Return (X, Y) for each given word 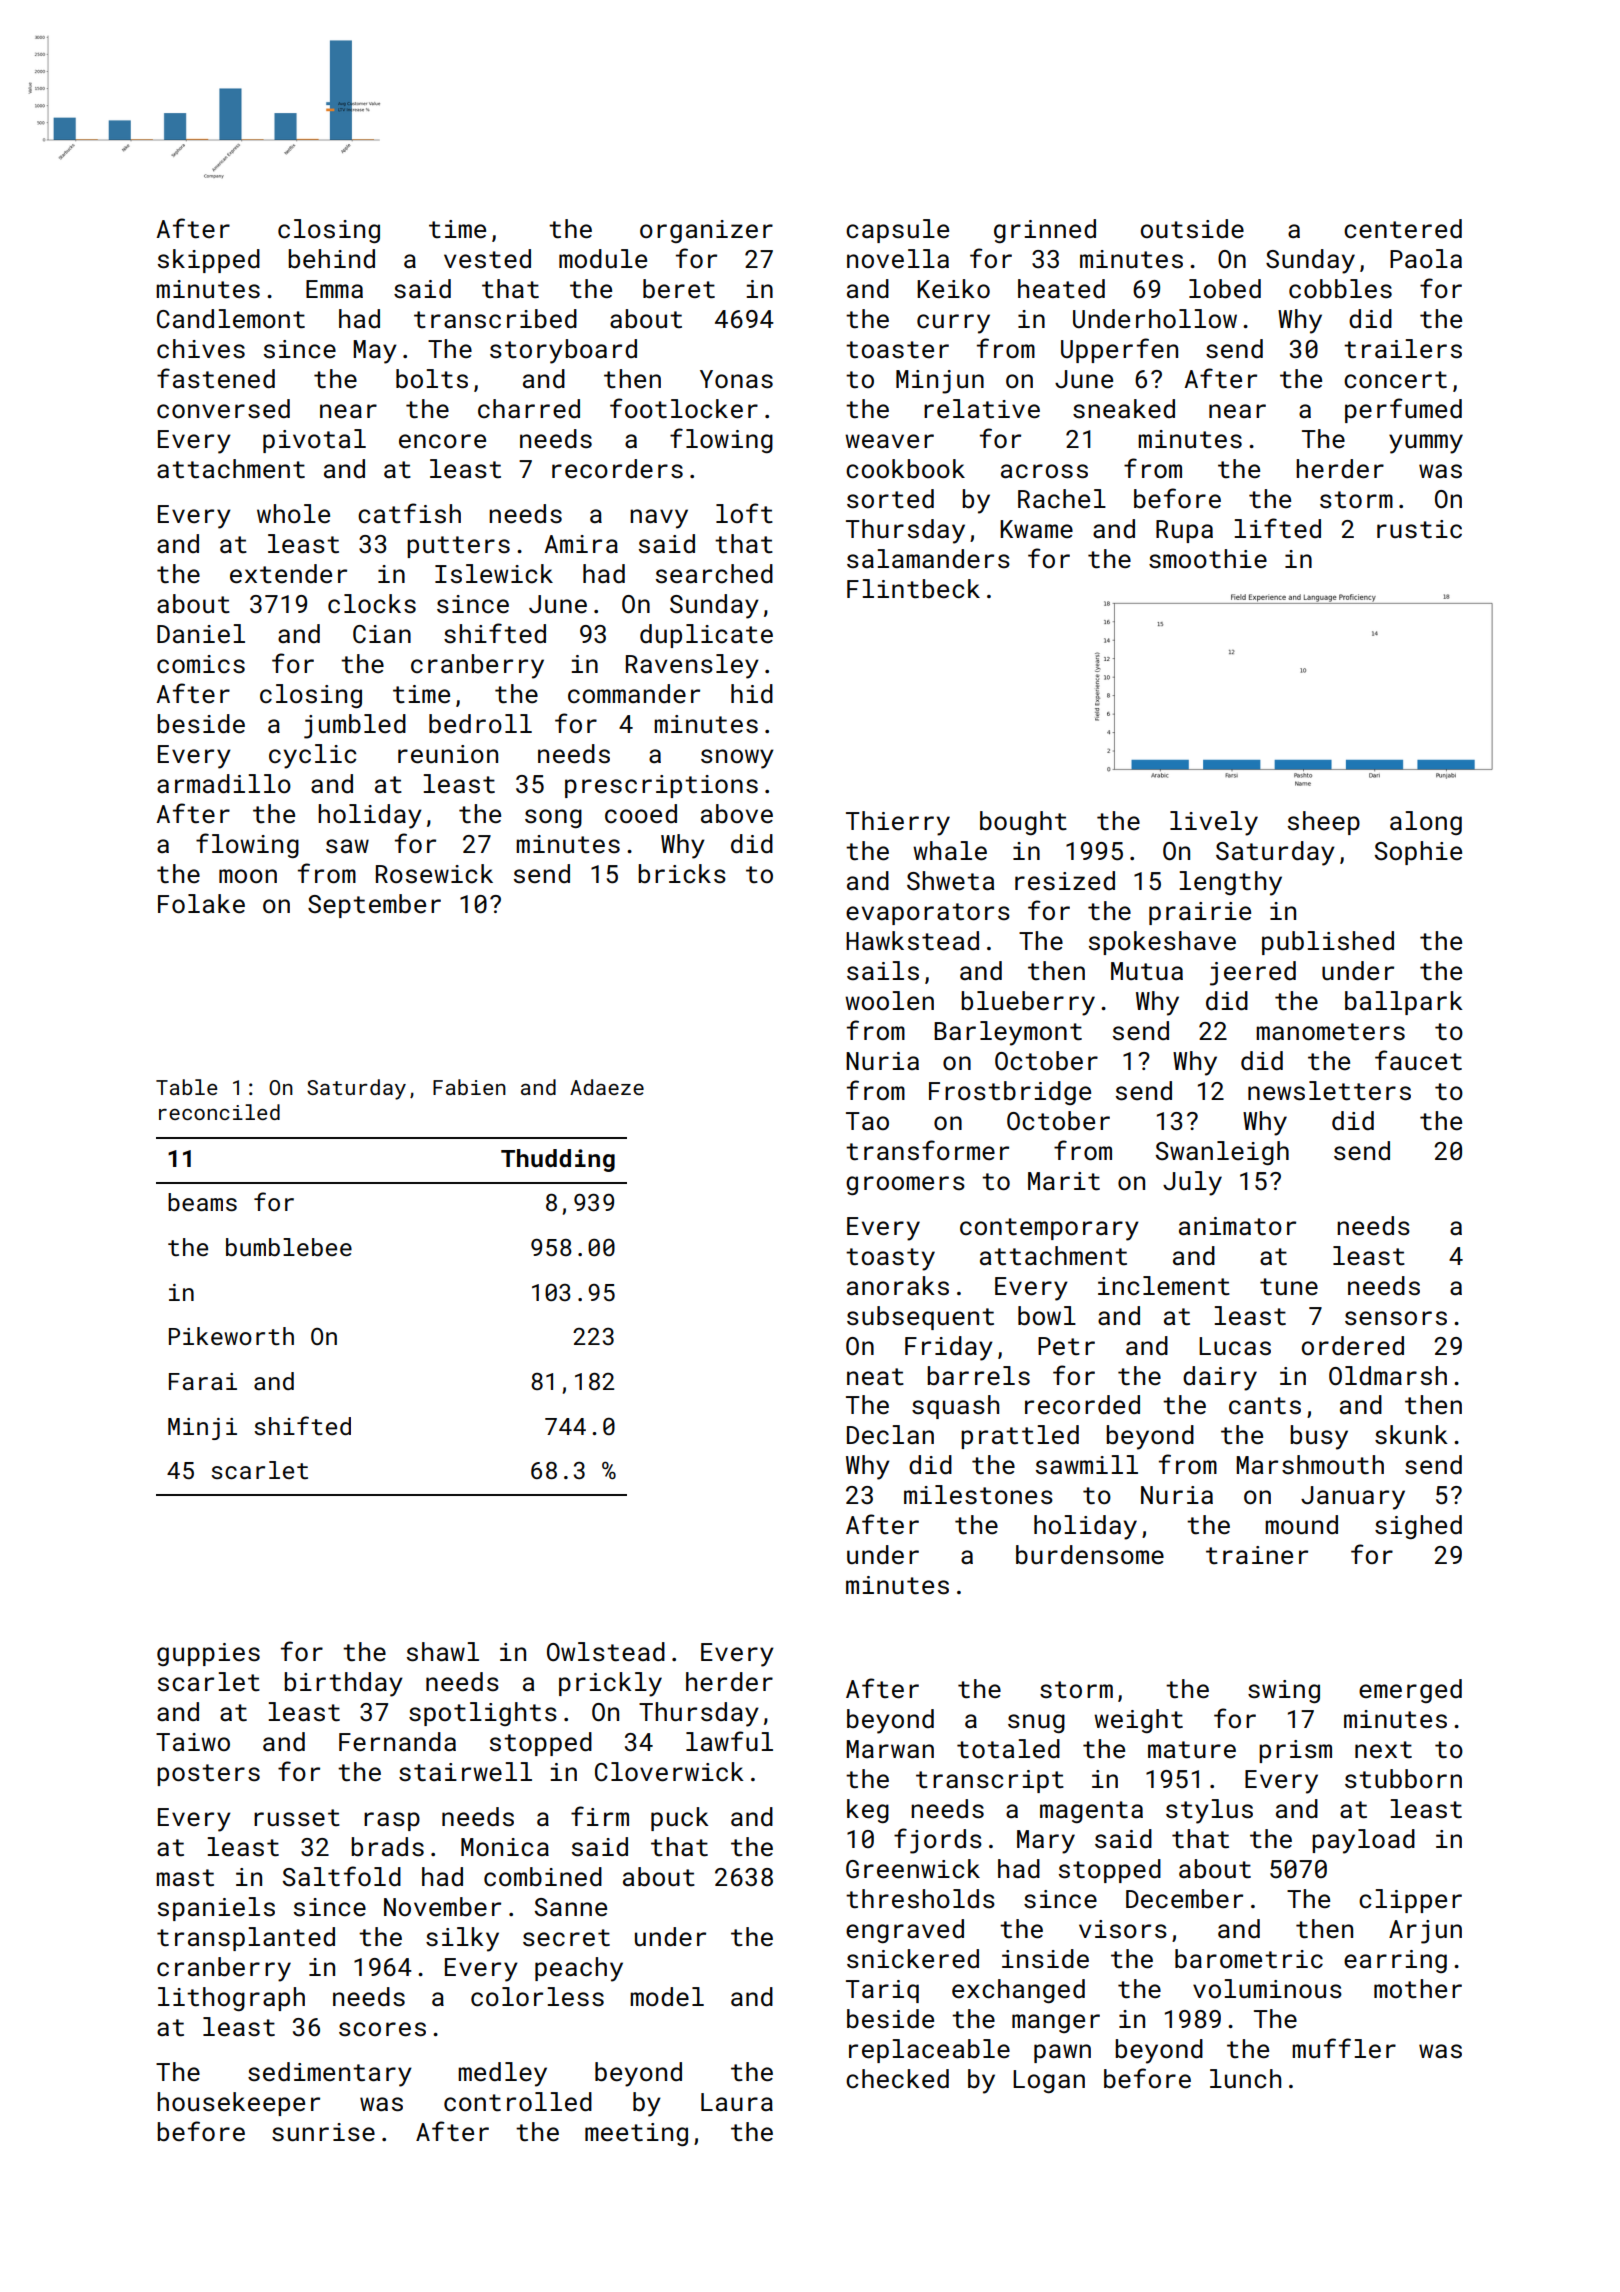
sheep (1324, 823)
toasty (890, 1259)
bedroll (480, 724)
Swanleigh (1222, 1153)
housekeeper (238, 2104)
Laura (737, 2102)
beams (202, 1202)
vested (487, 259)
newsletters (1329, 1091)
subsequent (920, 1318)
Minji (202, 1429)
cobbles (1340, 289)
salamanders (928, 558)
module (603, 259)
